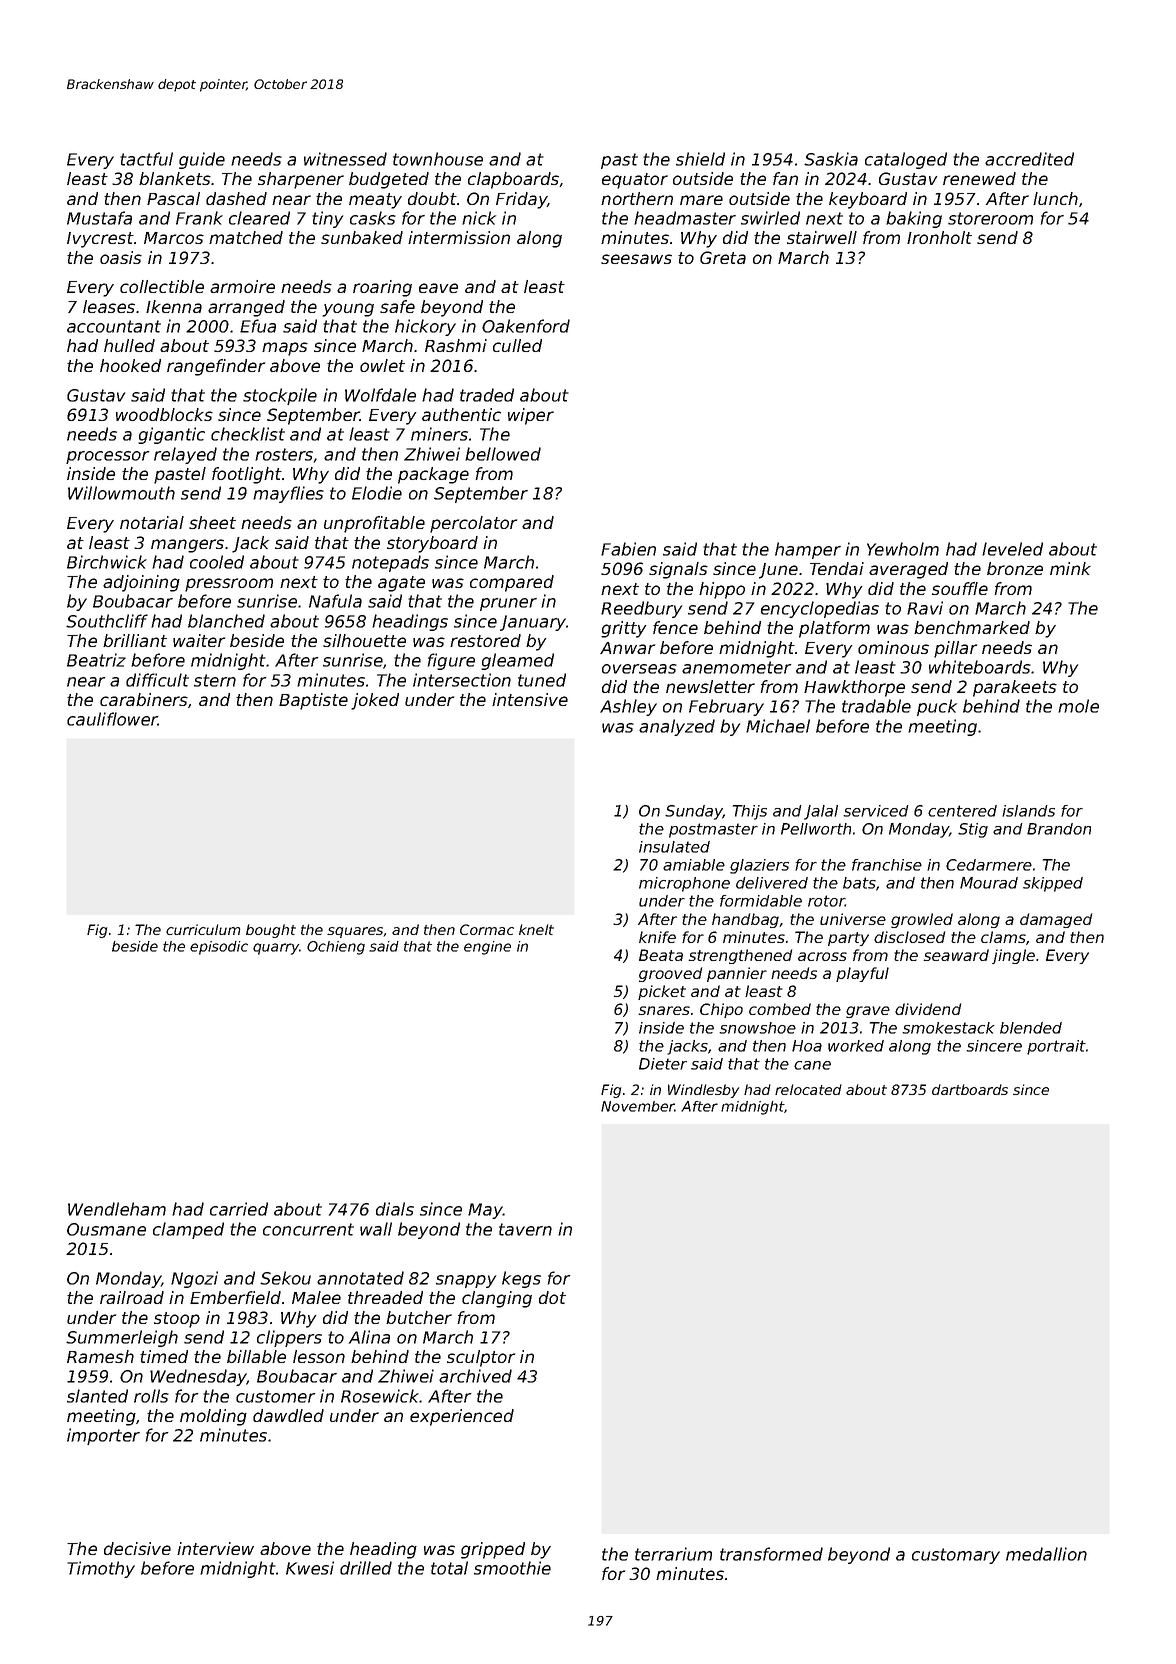 This screenshot has width=1176, height=1664. What do you see at coordinates (1028, 811) in the screenshot?
I see `islands` at bounding box center [1028, 811].
